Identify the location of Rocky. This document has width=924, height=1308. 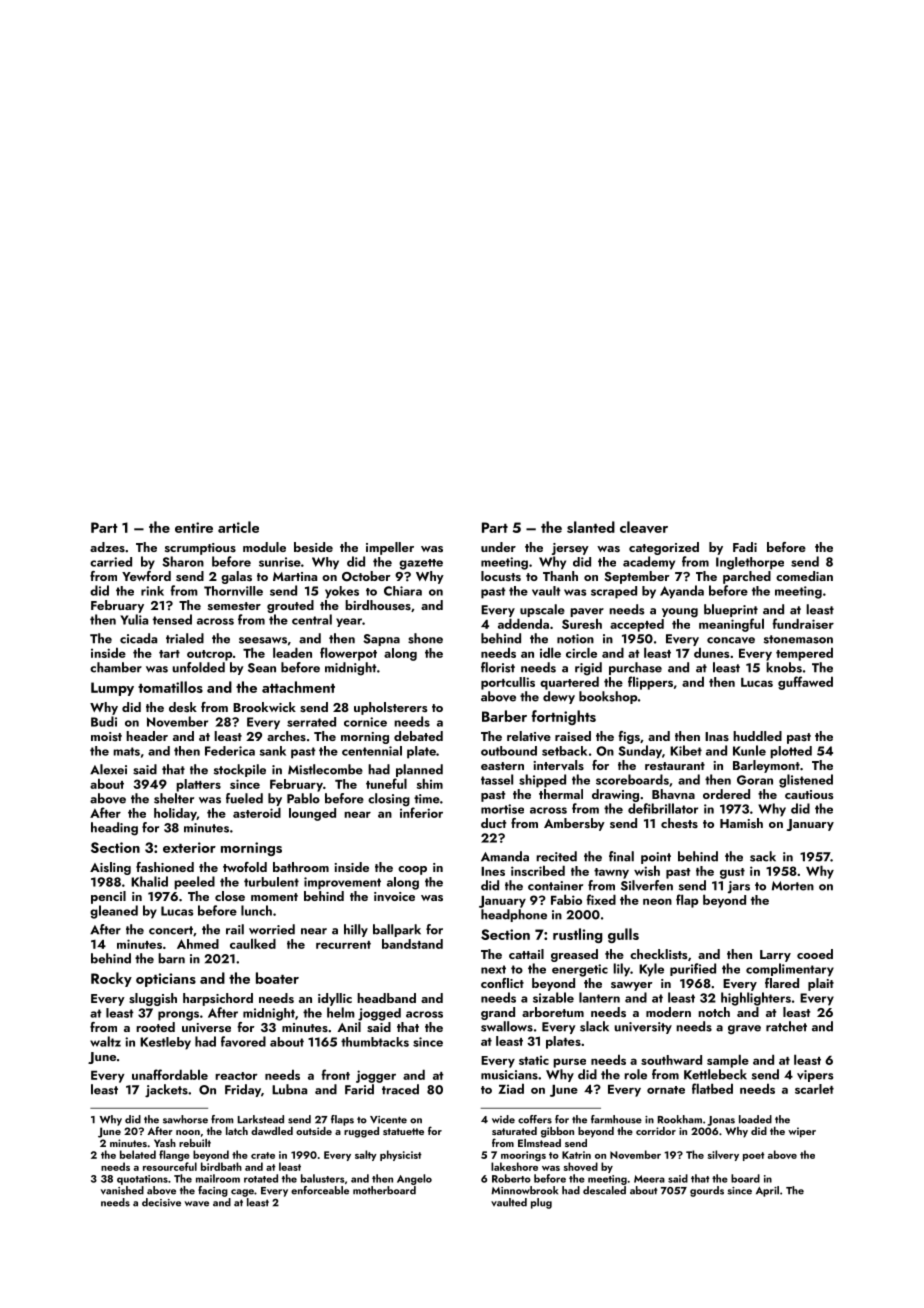
(111, 979).
